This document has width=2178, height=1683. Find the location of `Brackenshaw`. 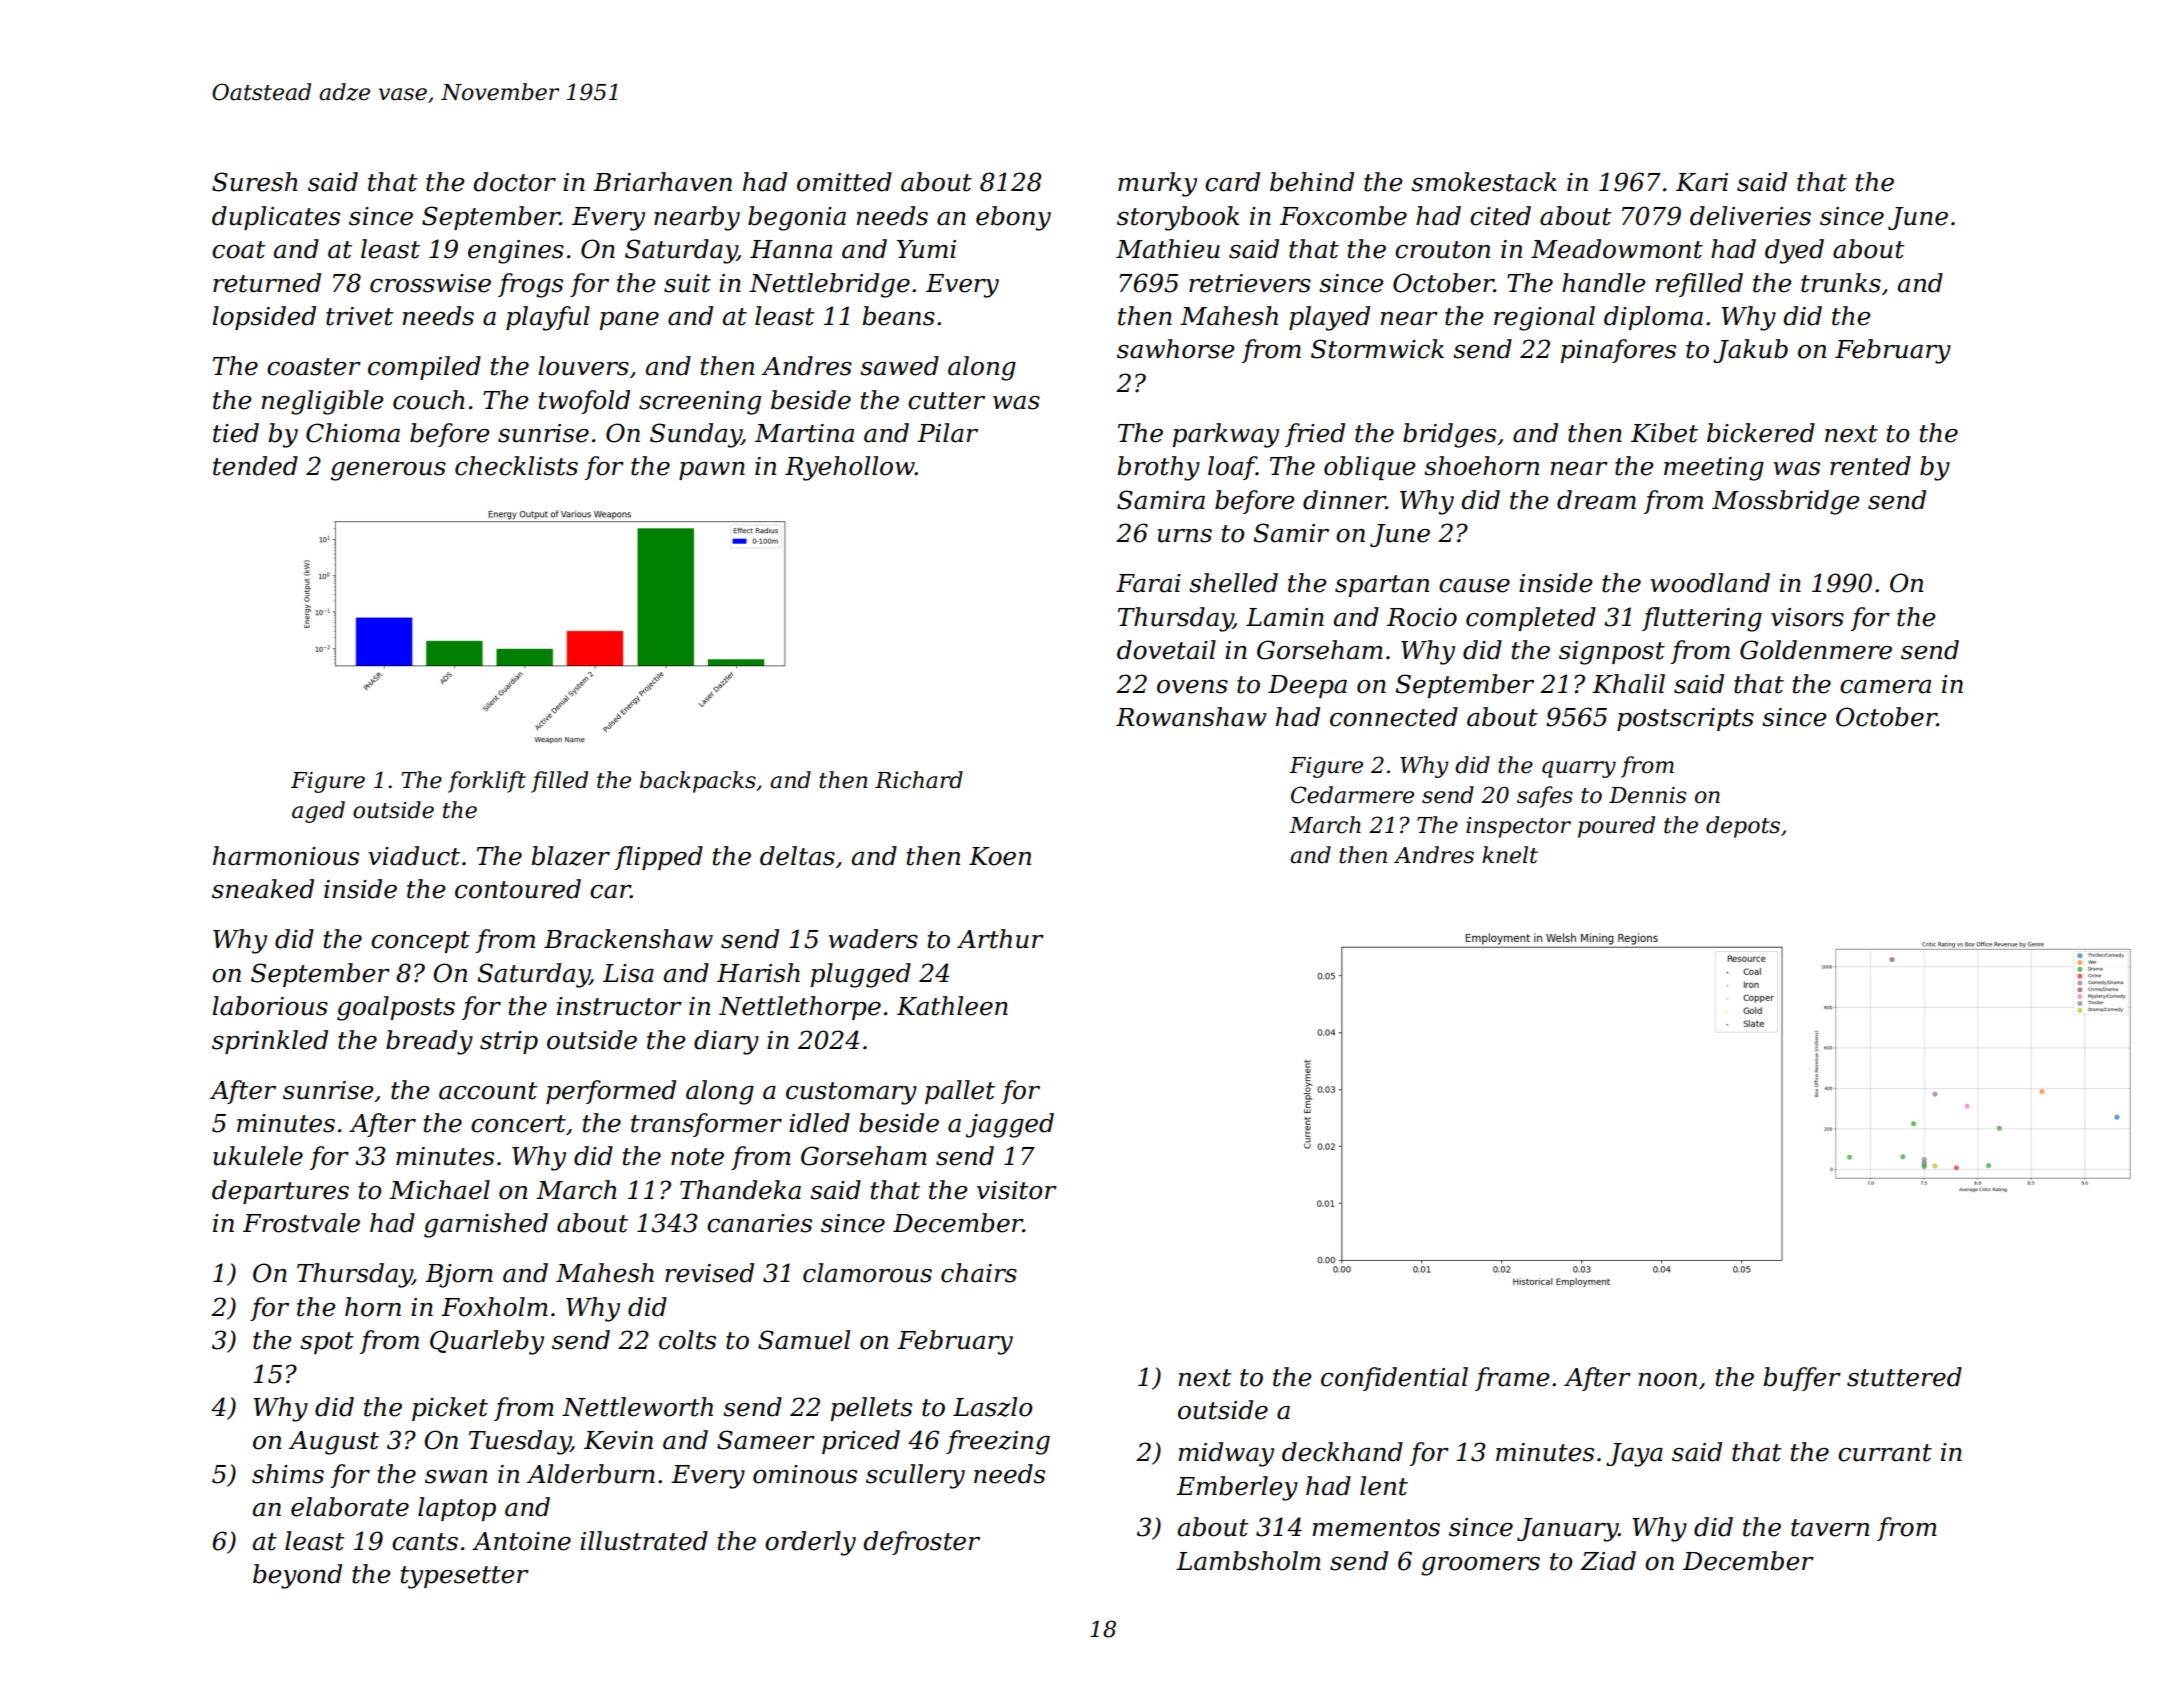

Brackenshaw is located at coordinates (628, 939).
